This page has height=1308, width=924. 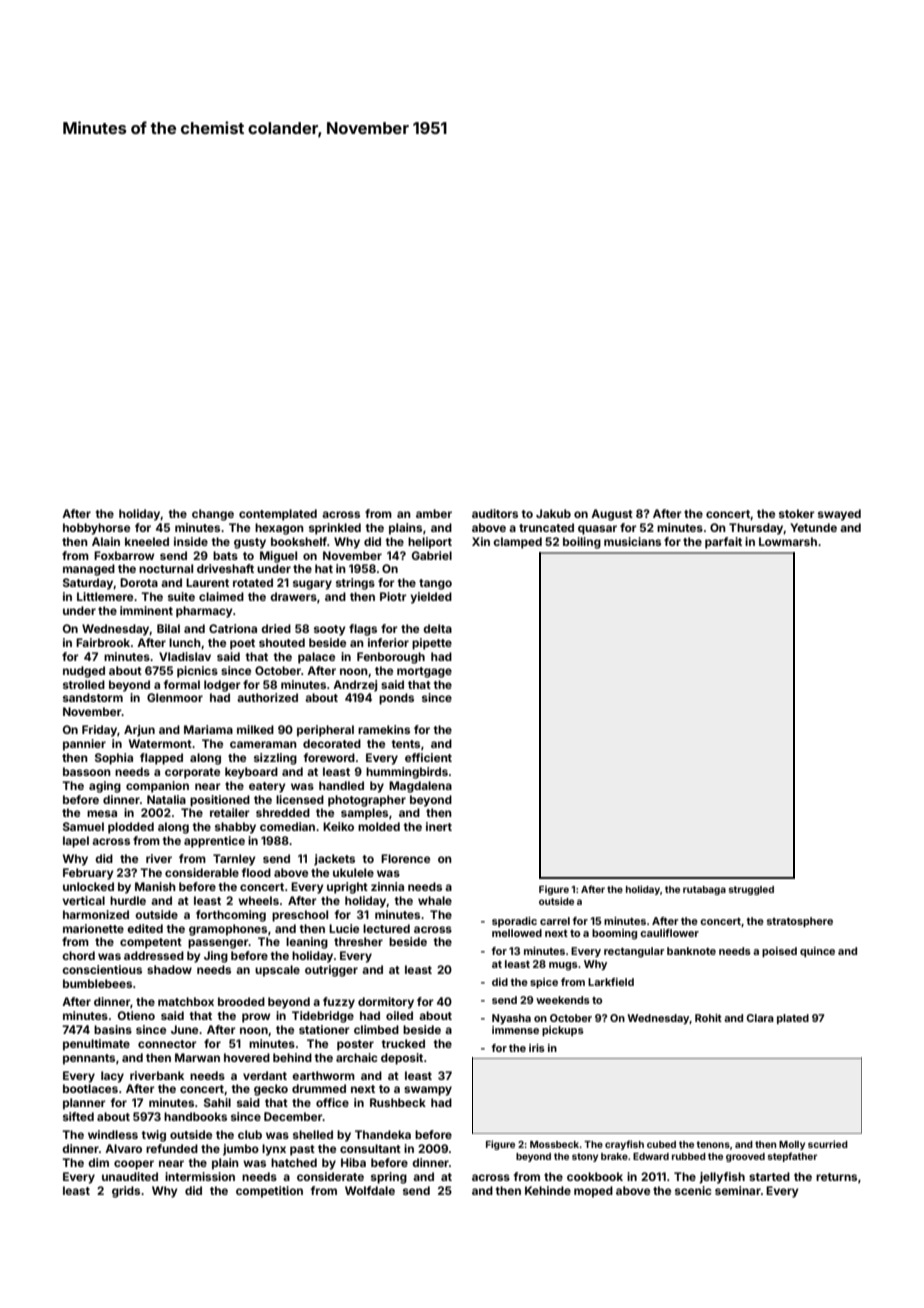 I want to click on Wolfdale, so click(x=370, y=1190).
